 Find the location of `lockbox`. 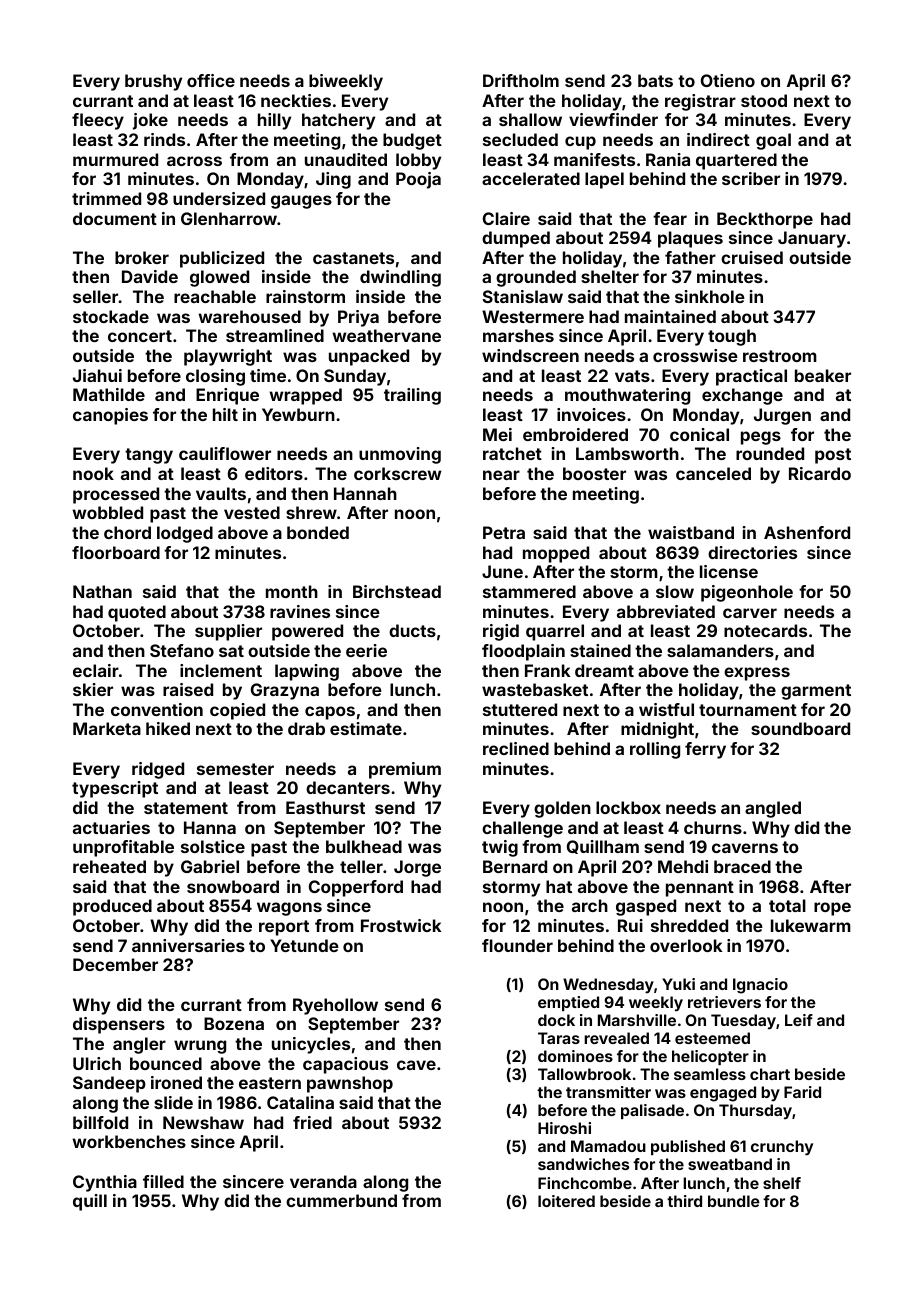

lockbox is located at coordinates (628, 807).
